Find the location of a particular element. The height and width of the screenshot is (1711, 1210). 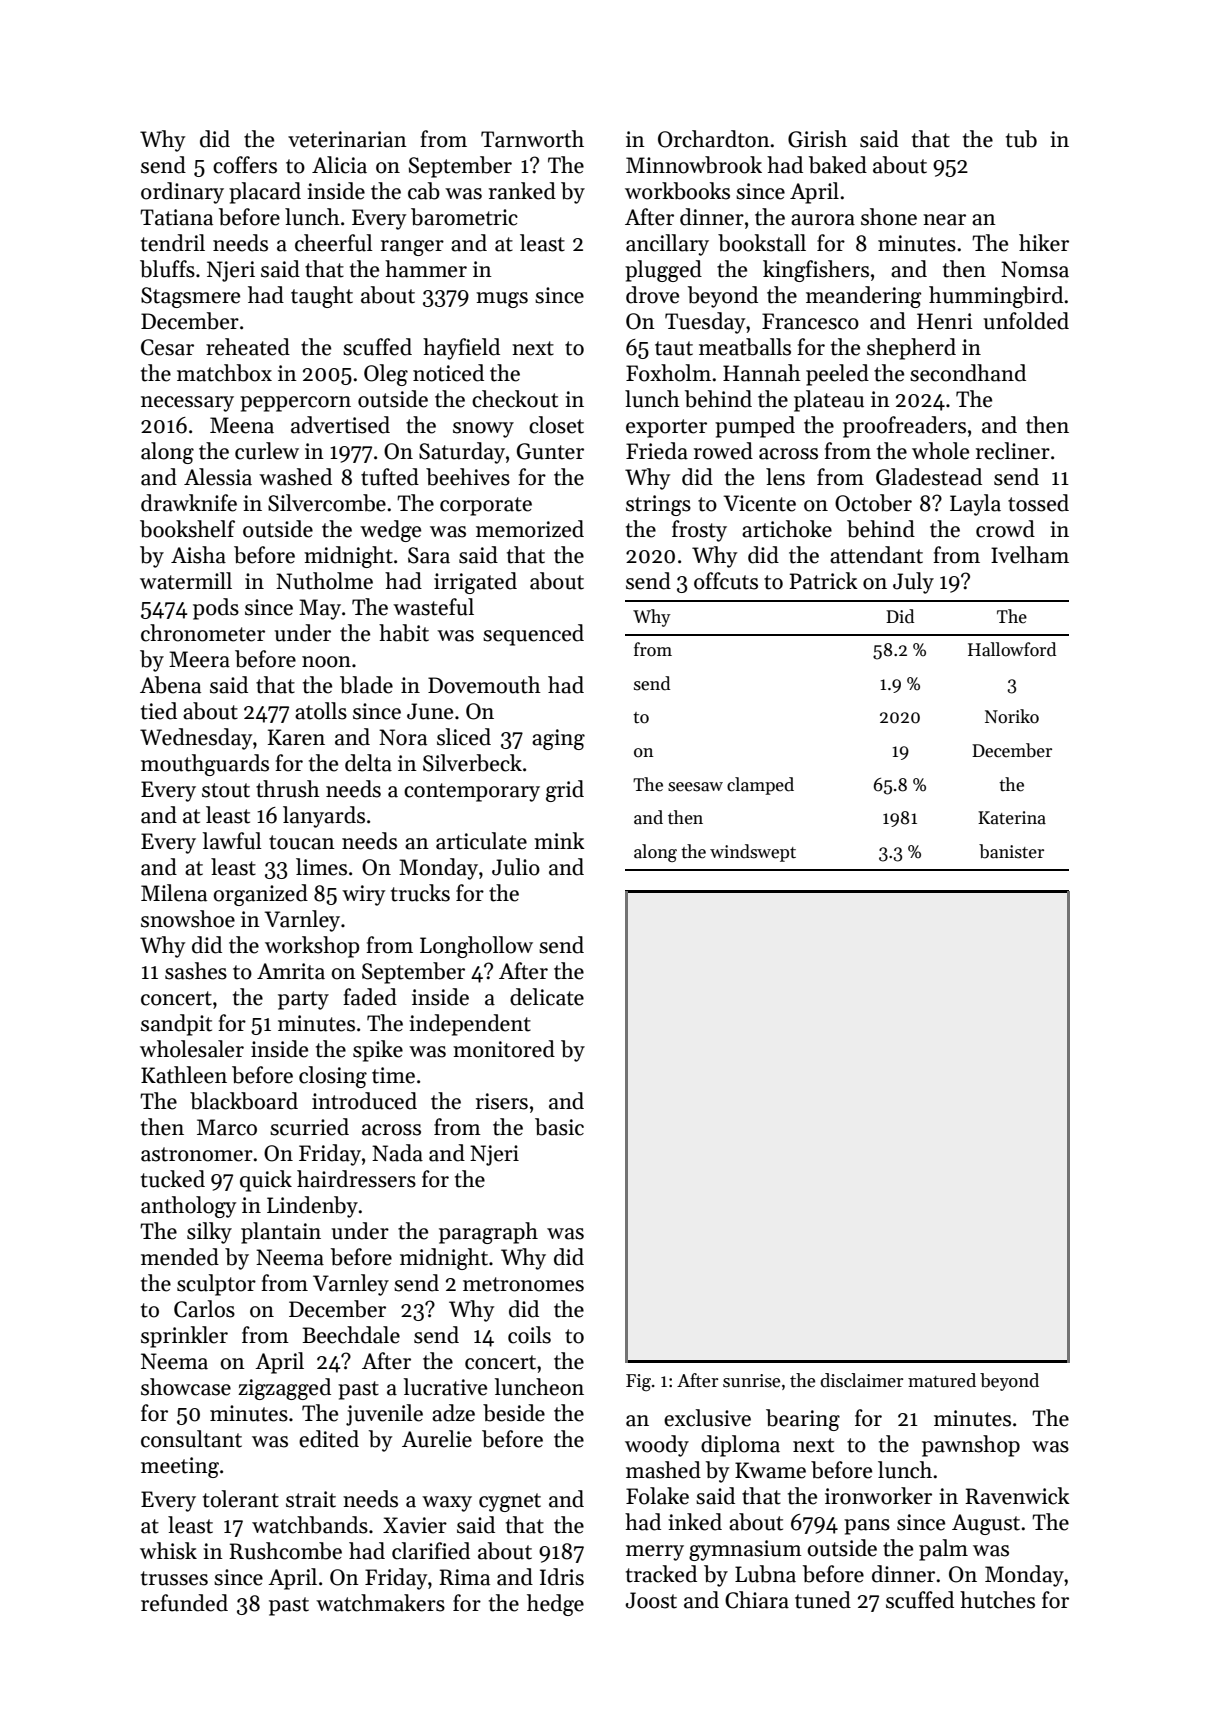

Chiara is located at coordinates (757, 1600).
